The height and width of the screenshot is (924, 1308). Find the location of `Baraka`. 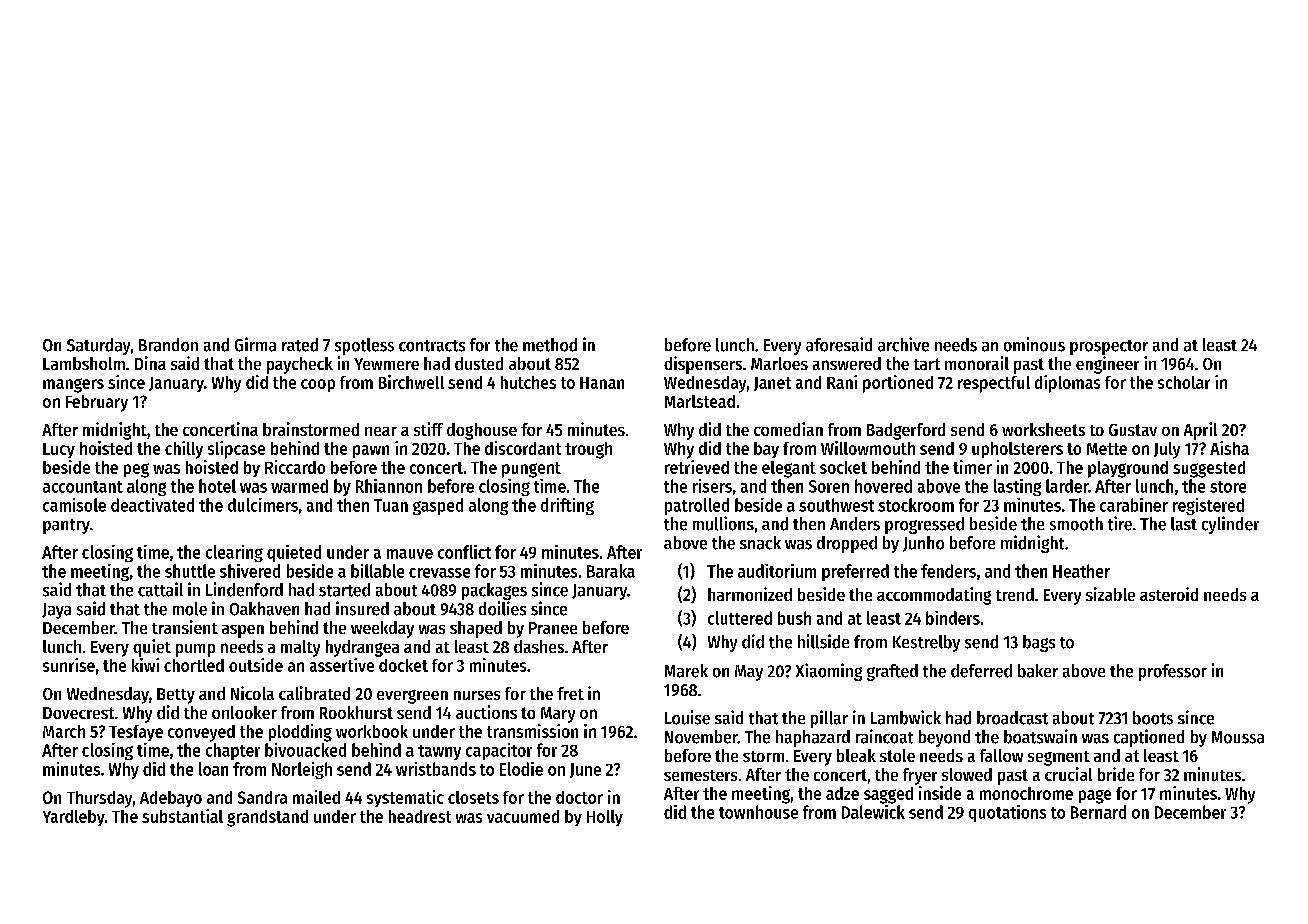

Baraka is located at coordinates (611, 571).
